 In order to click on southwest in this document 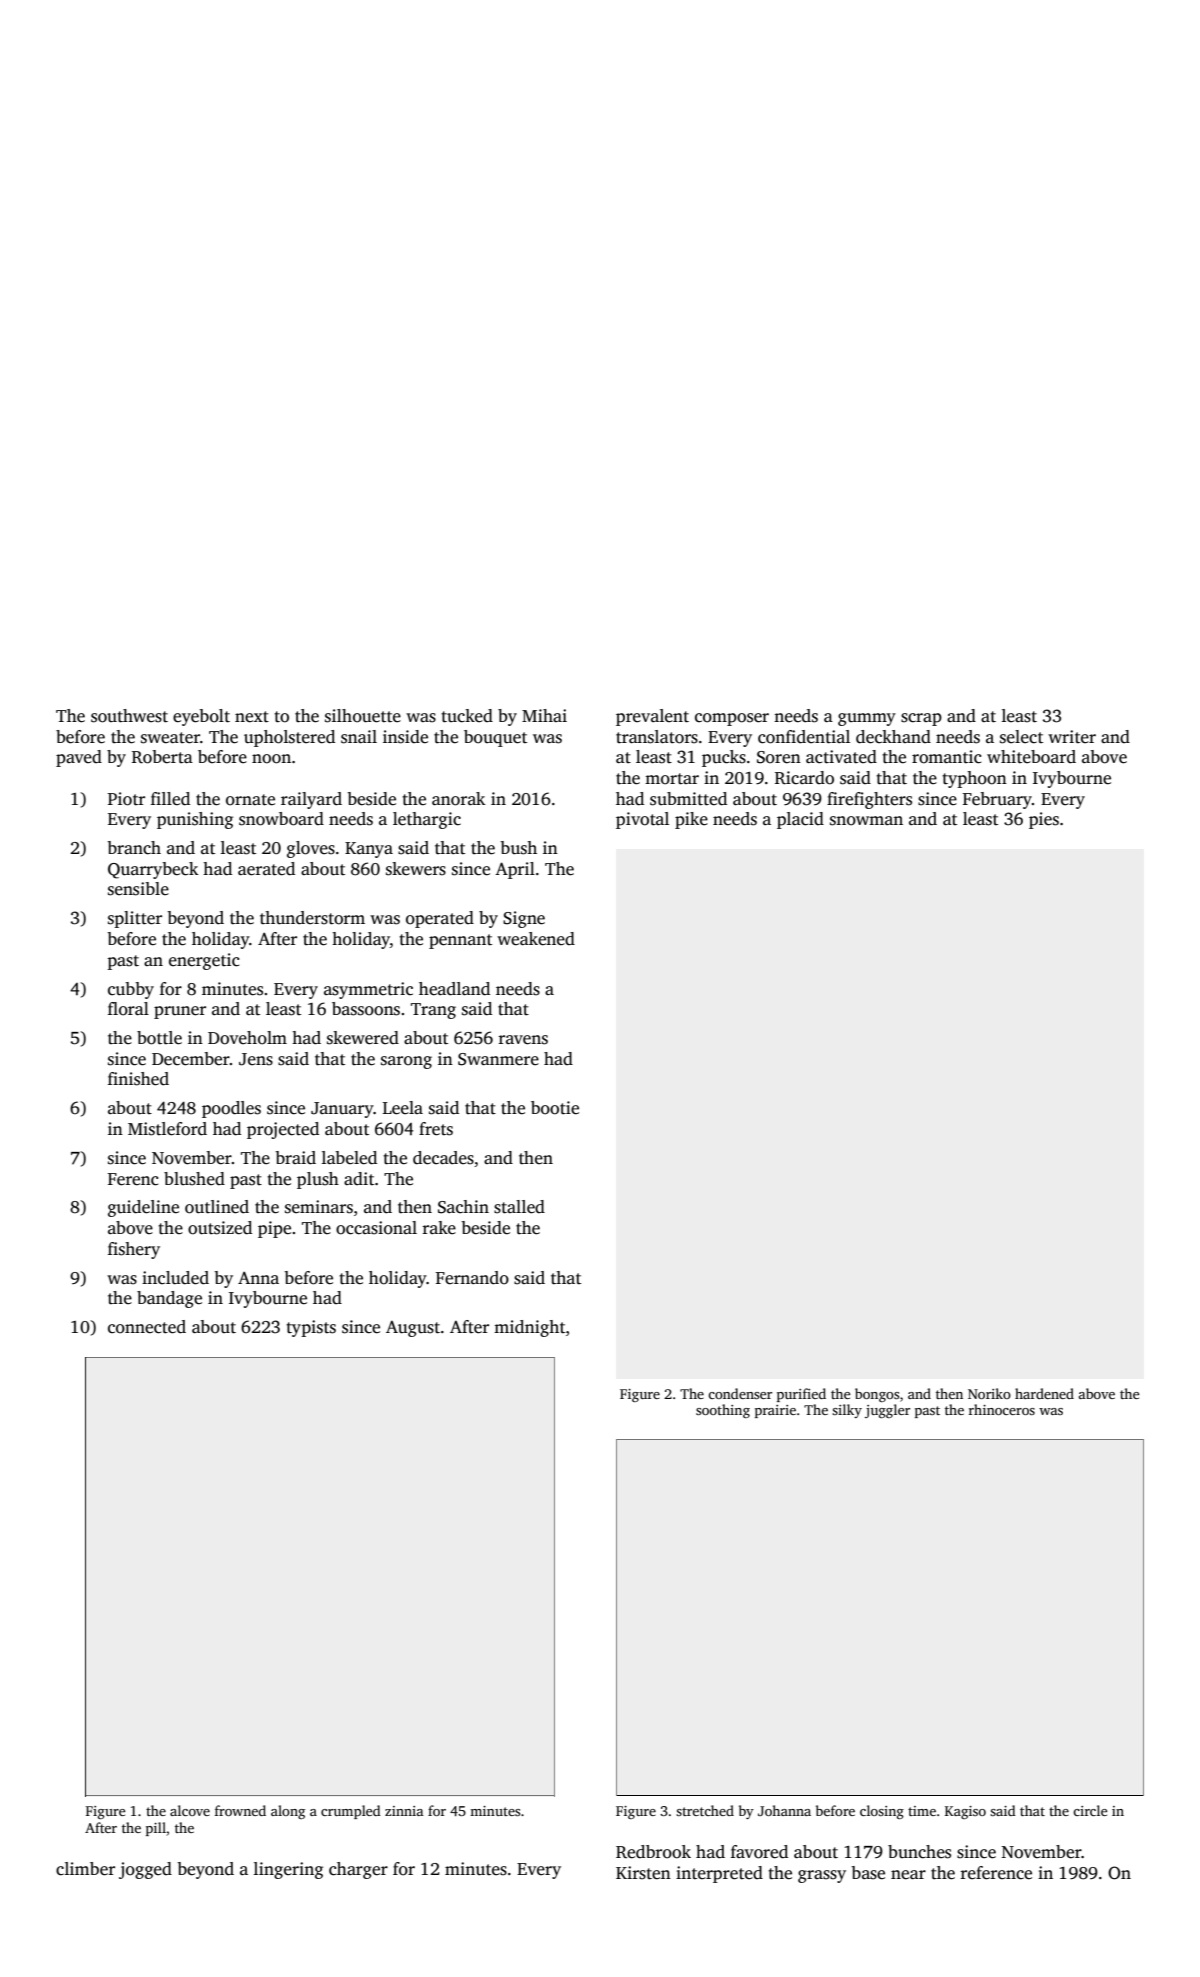, I will do `click(129, 716)`.
